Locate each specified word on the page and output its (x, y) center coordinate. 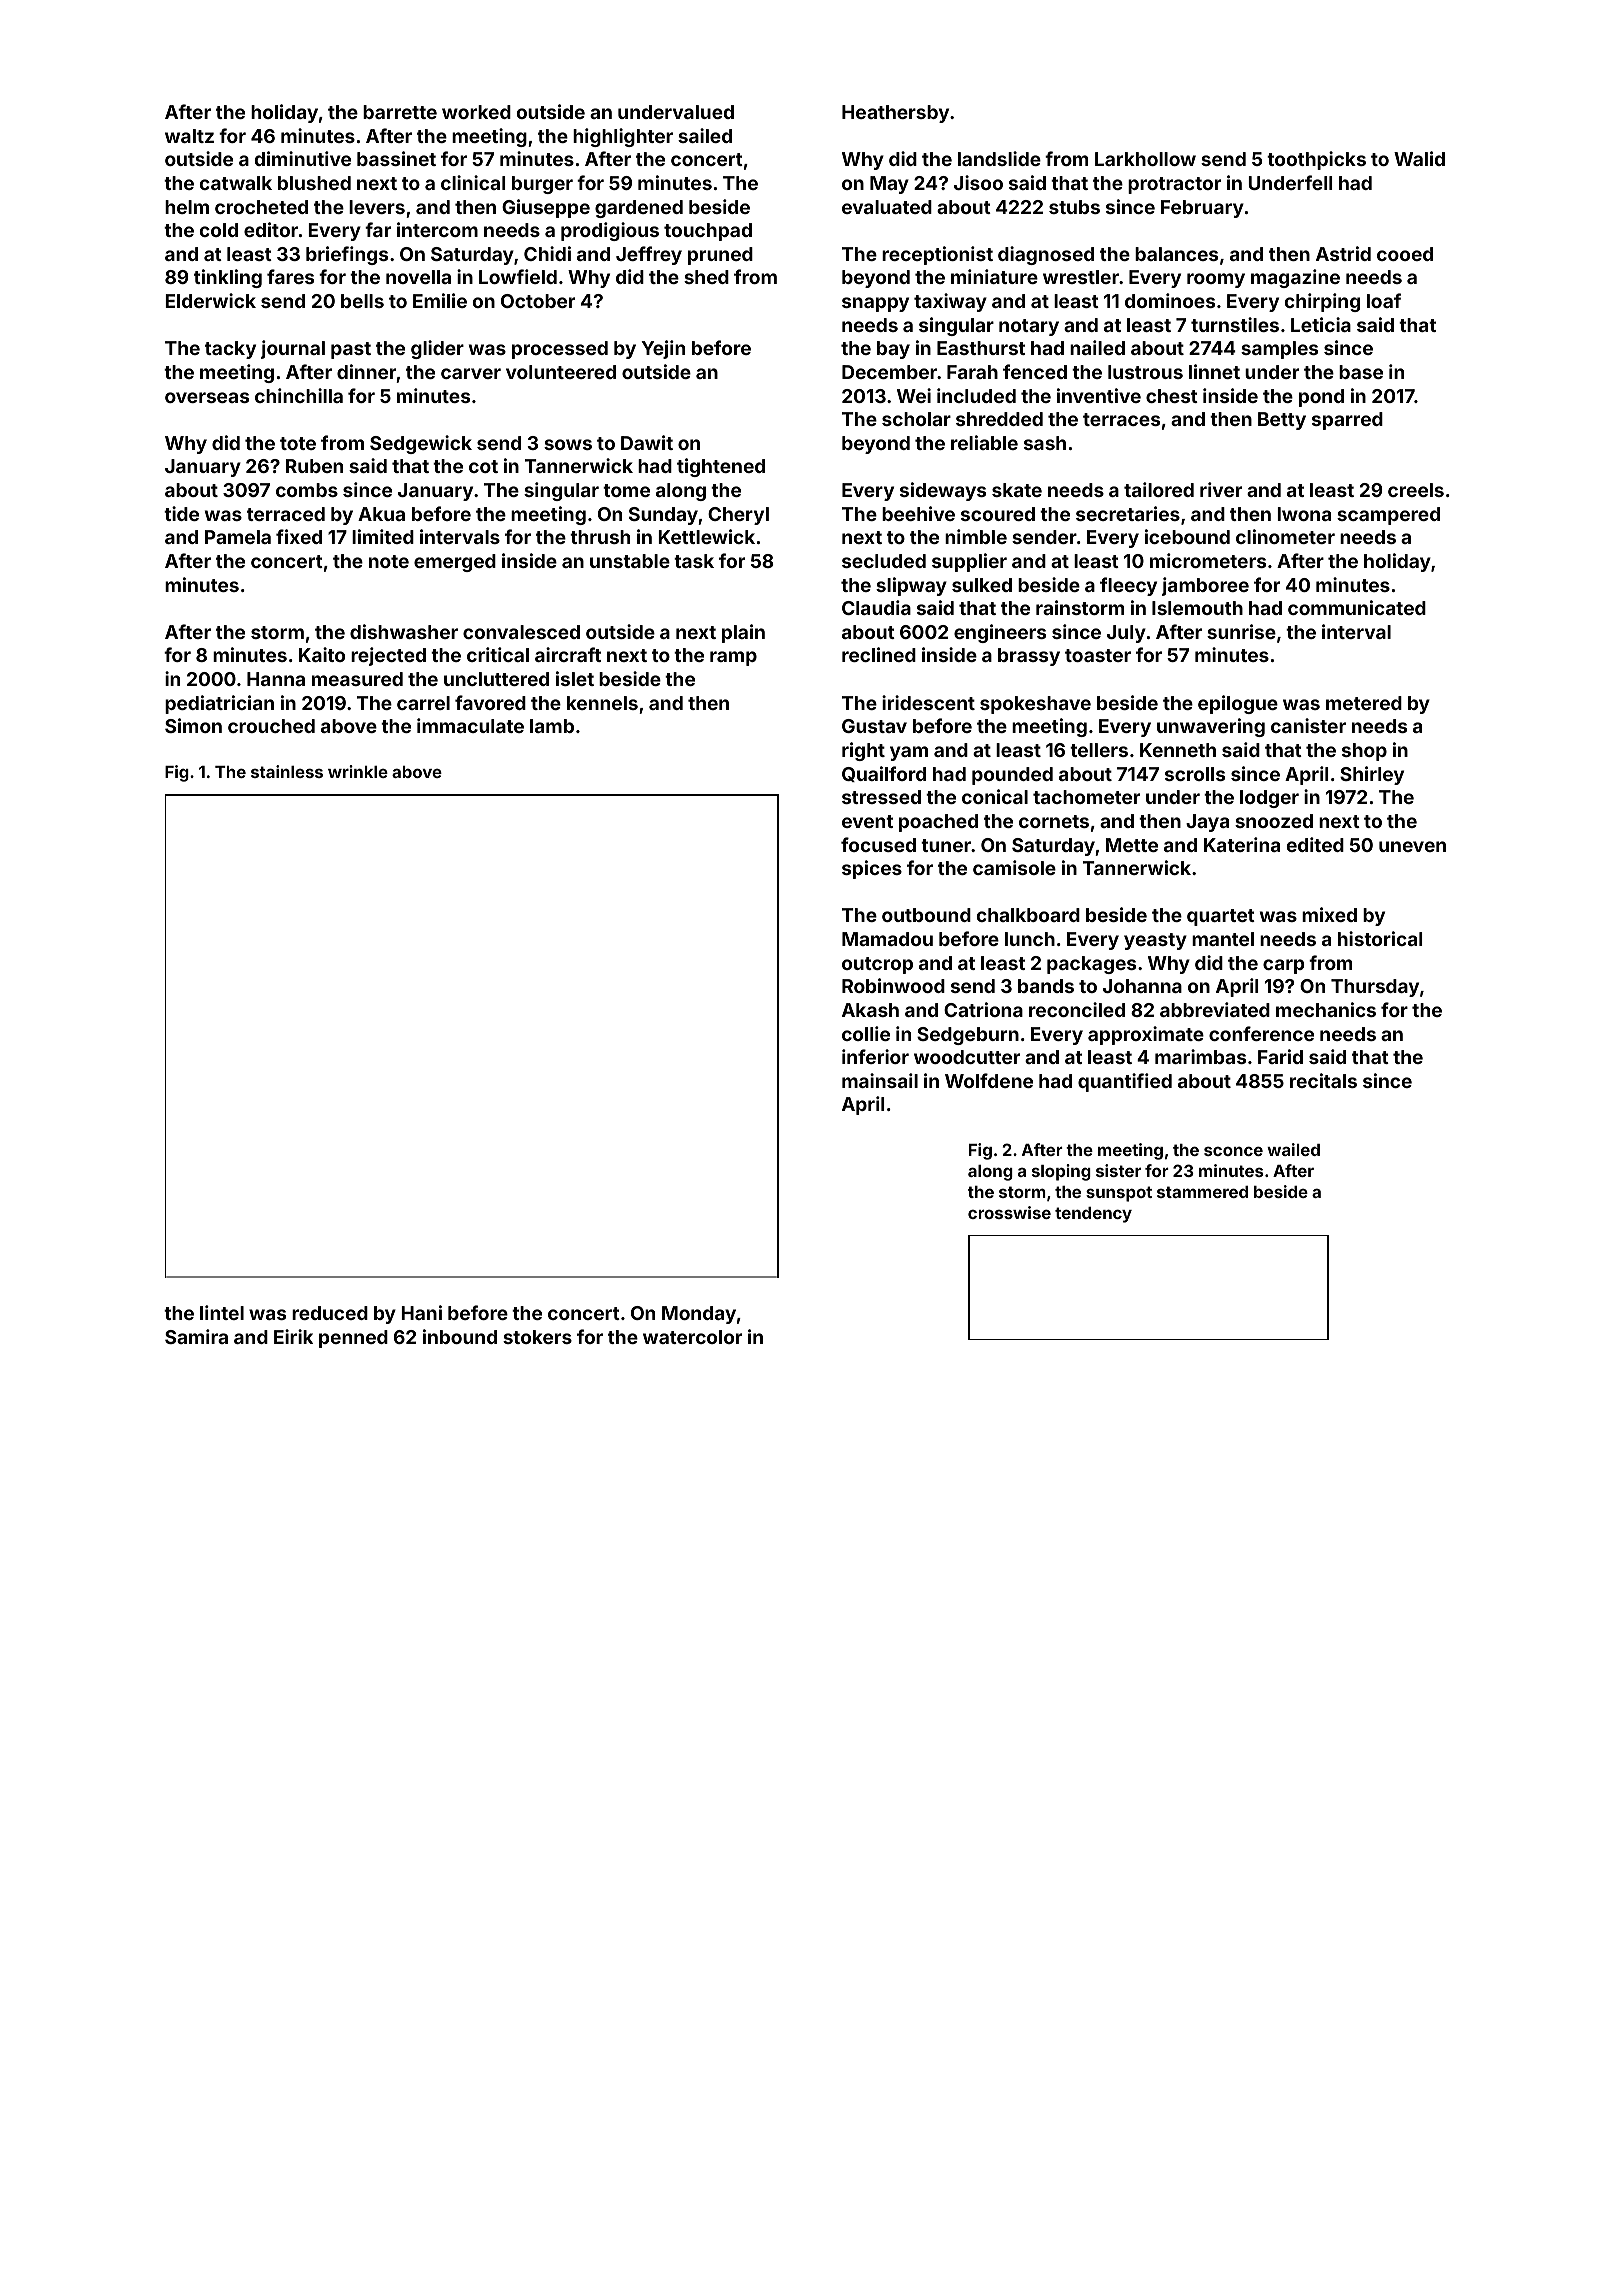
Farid (1280, 1056)
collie (866, 1033)
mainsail (880, 1080)
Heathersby (895, 114)
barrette (400, 112)
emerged (455, 563)
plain (743, 633)
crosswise (1009, 1212)
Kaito (322, 654)
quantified (1125, 1082)
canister (1308, 725)
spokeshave (1035, 705)
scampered (1388, 516)
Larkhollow (1145, 159)
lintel (222, 1312)
